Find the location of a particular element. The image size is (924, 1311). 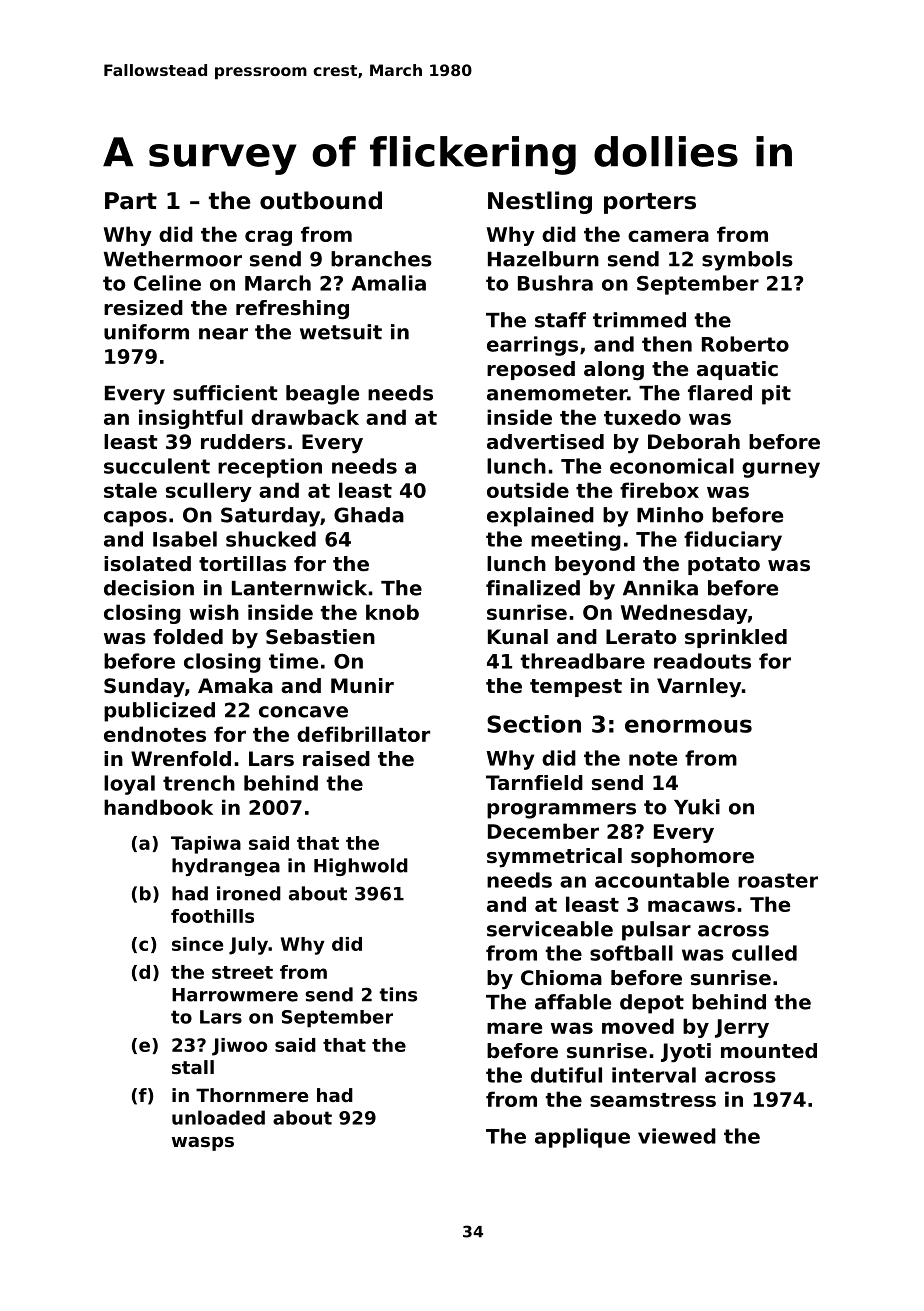

Part is located at coordinates (131, 201).
